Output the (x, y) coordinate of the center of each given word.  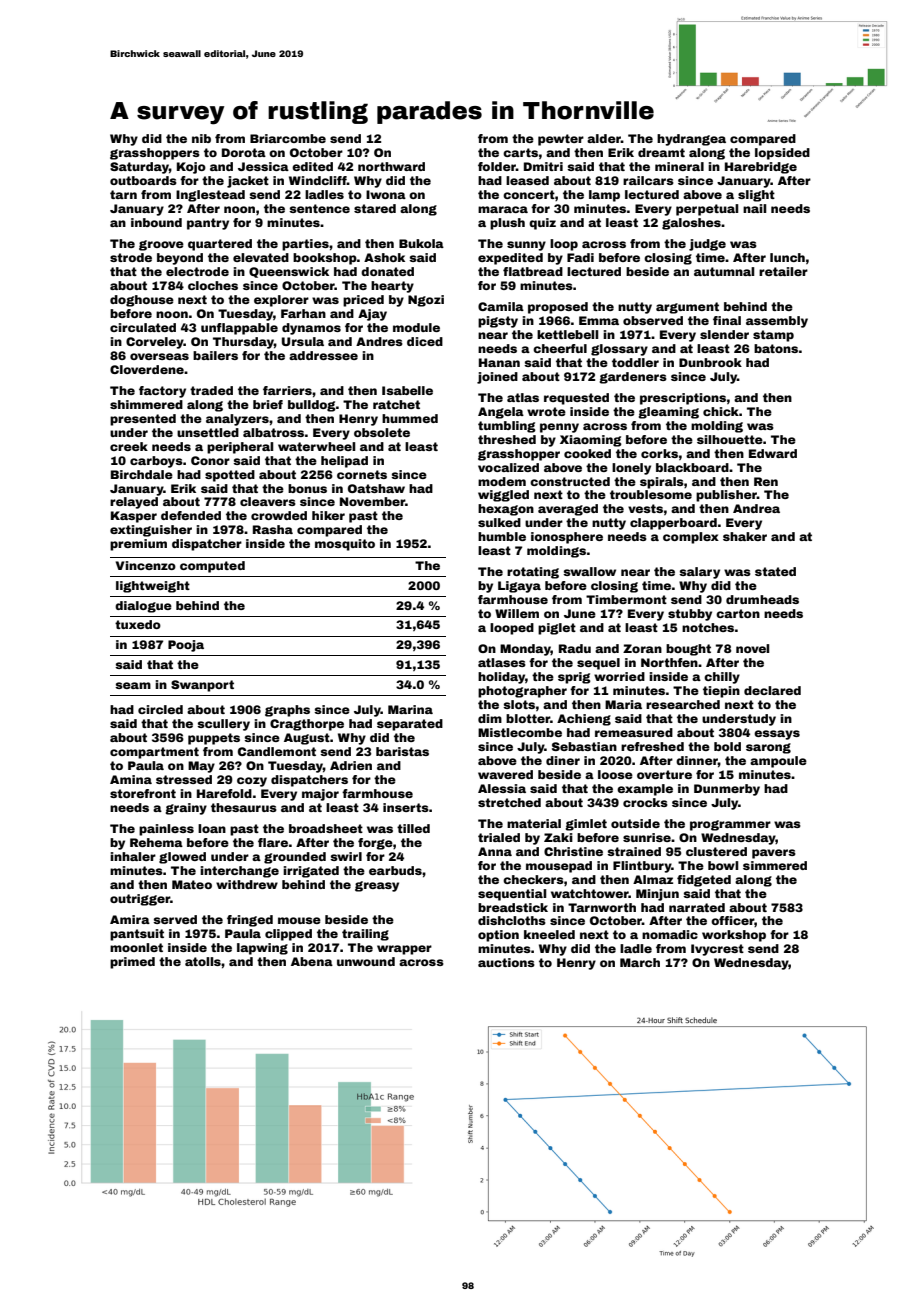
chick (721, 411)
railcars (648, 180)
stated (775, 571)
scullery (223, 725)
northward (391, 166)
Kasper (134, 517)
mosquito (345, 545)
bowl (723, 865)
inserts (406, 807)
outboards (143, 180)
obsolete (382, 432)
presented (143, 420)
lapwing (262, 949)
